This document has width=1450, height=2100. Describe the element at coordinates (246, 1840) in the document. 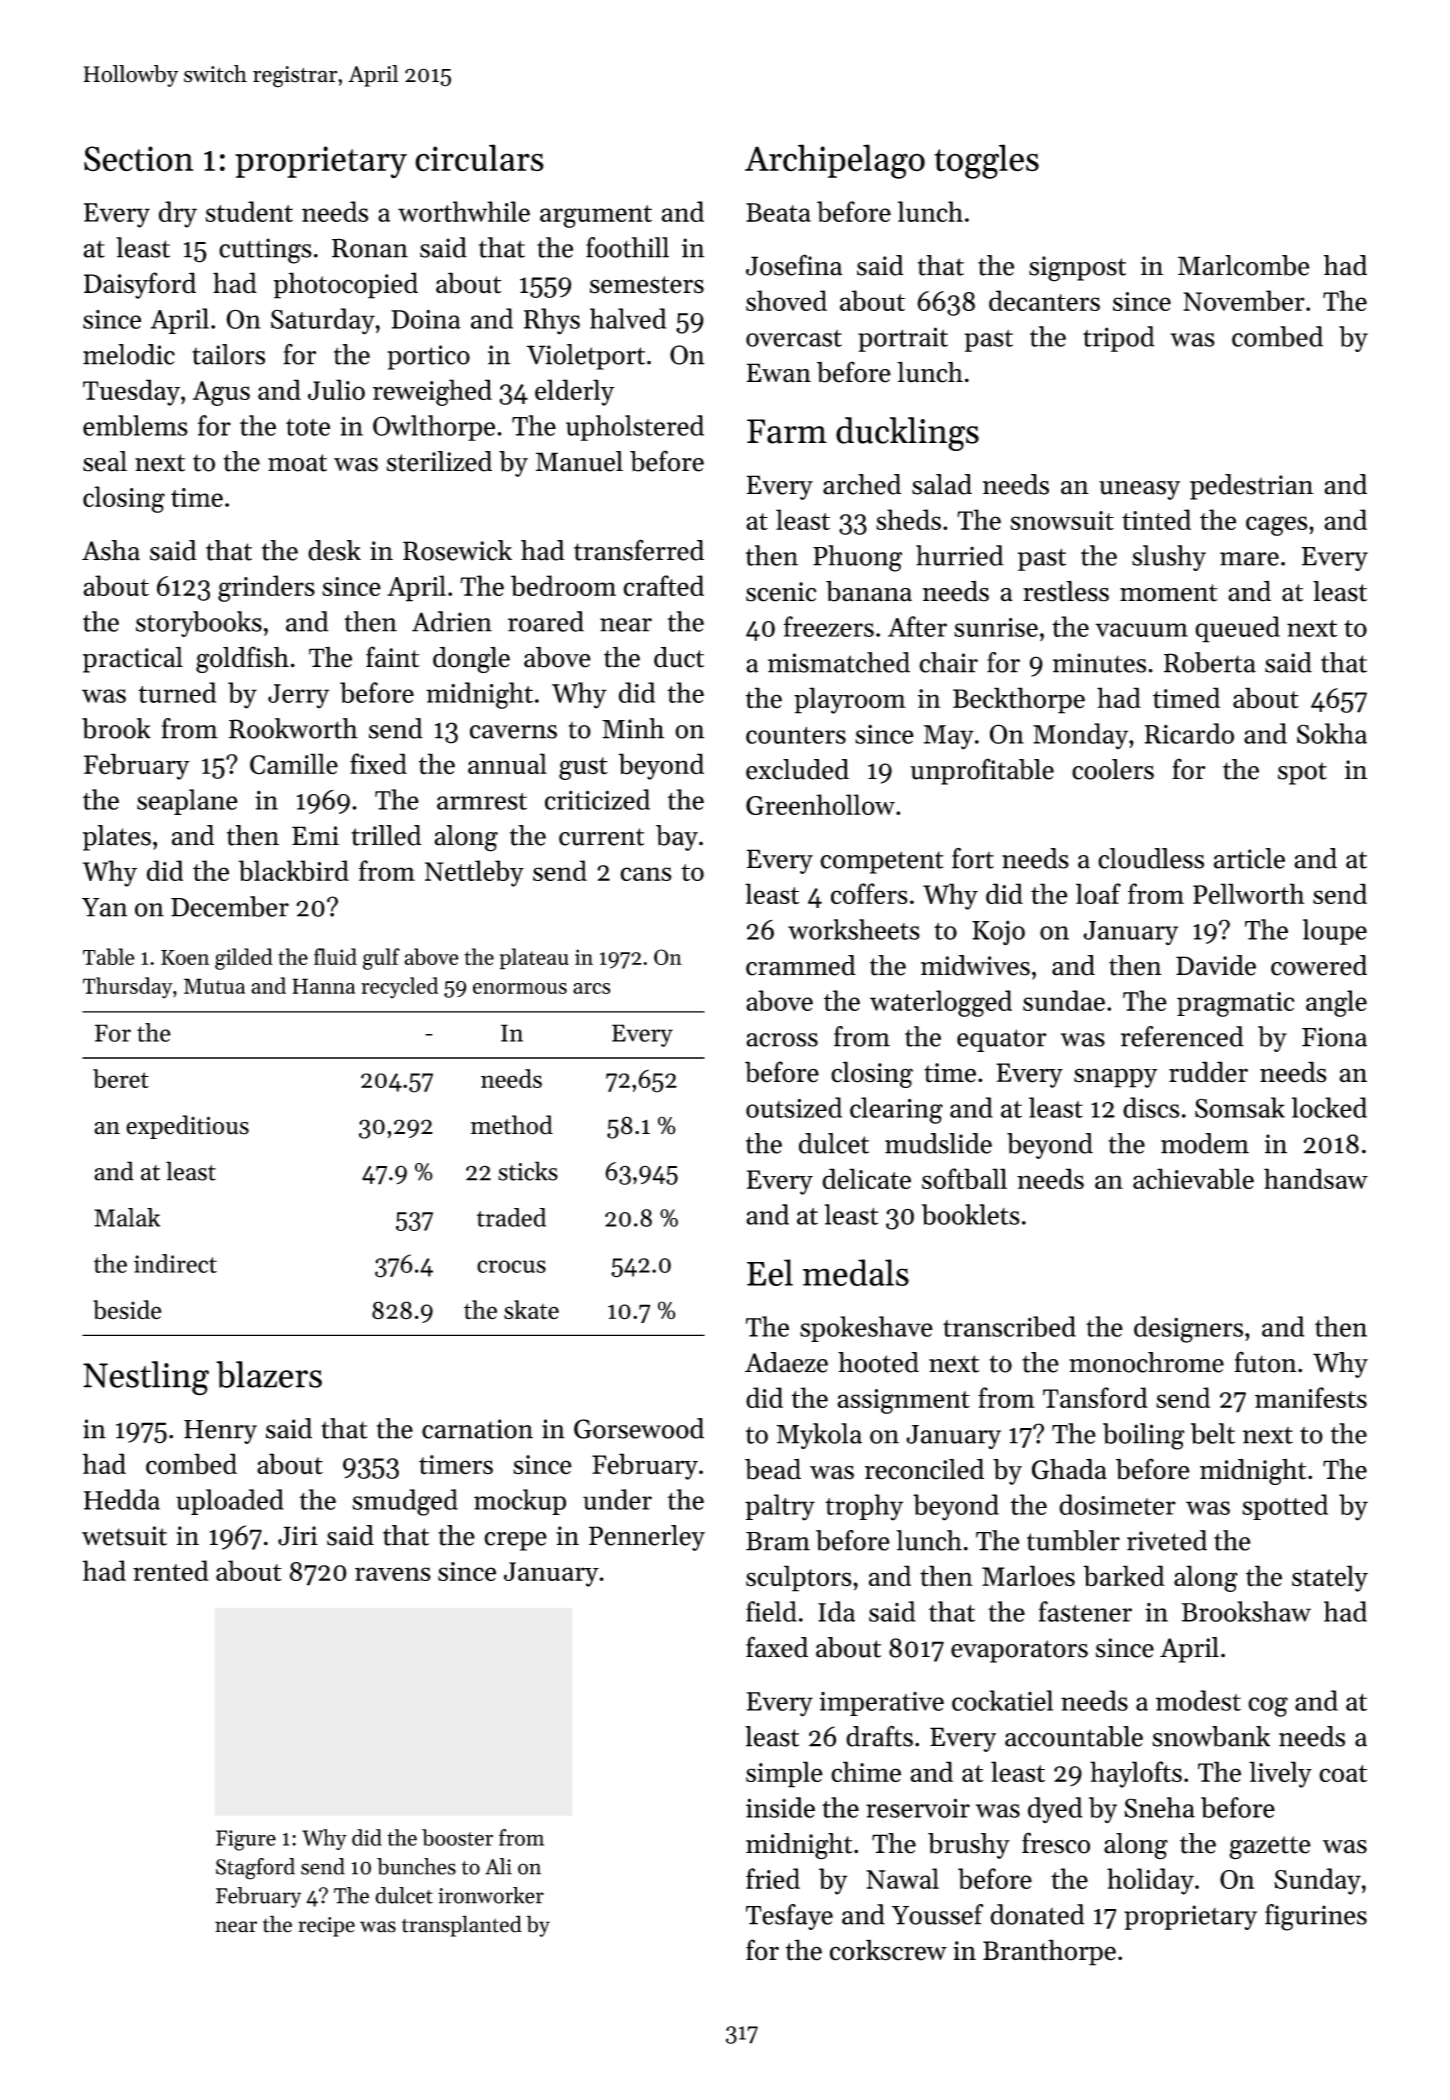

I see `Figure` at that location.
